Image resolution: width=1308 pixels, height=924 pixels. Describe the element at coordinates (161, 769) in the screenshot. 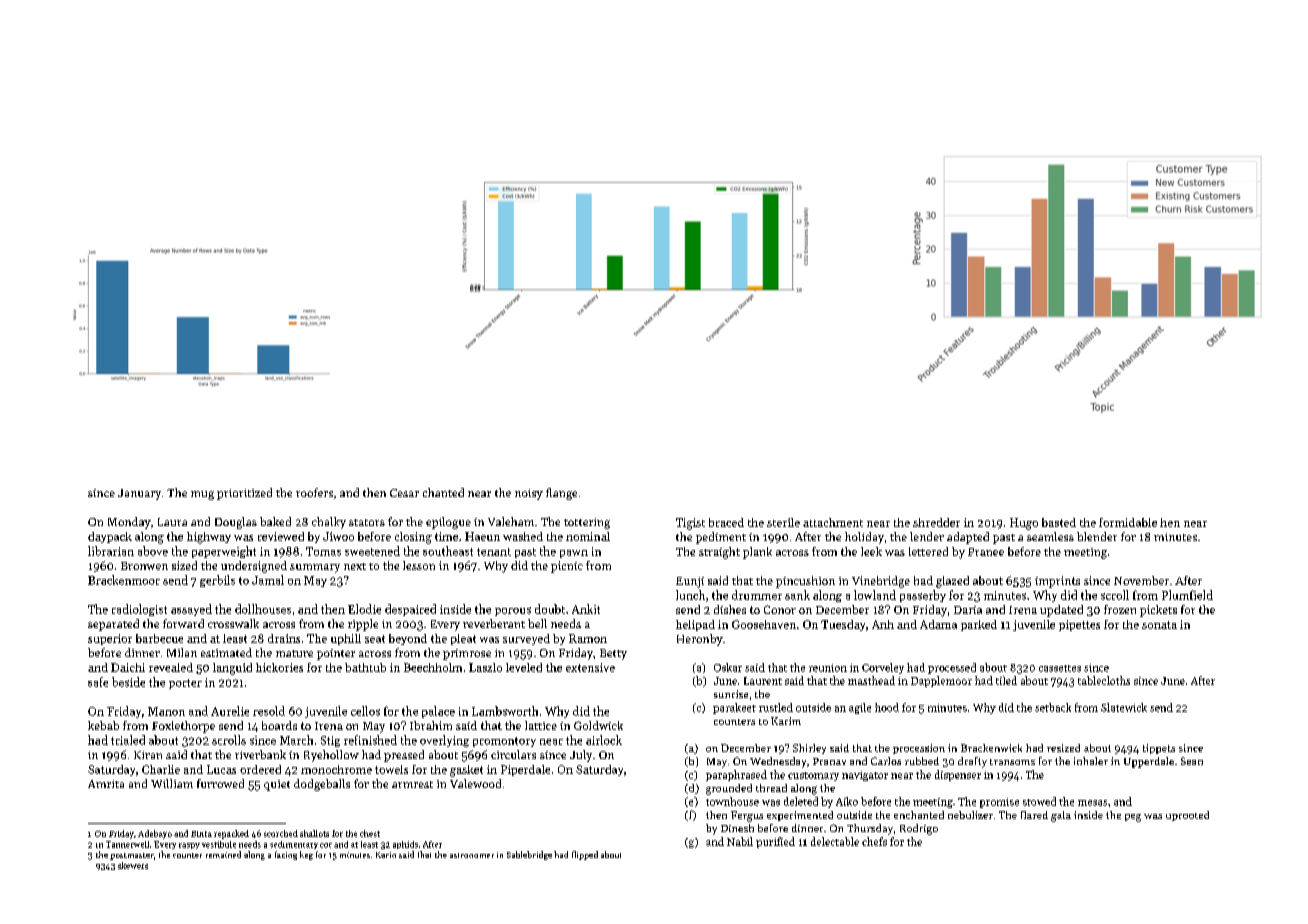

I see `Charlie` at that location.
